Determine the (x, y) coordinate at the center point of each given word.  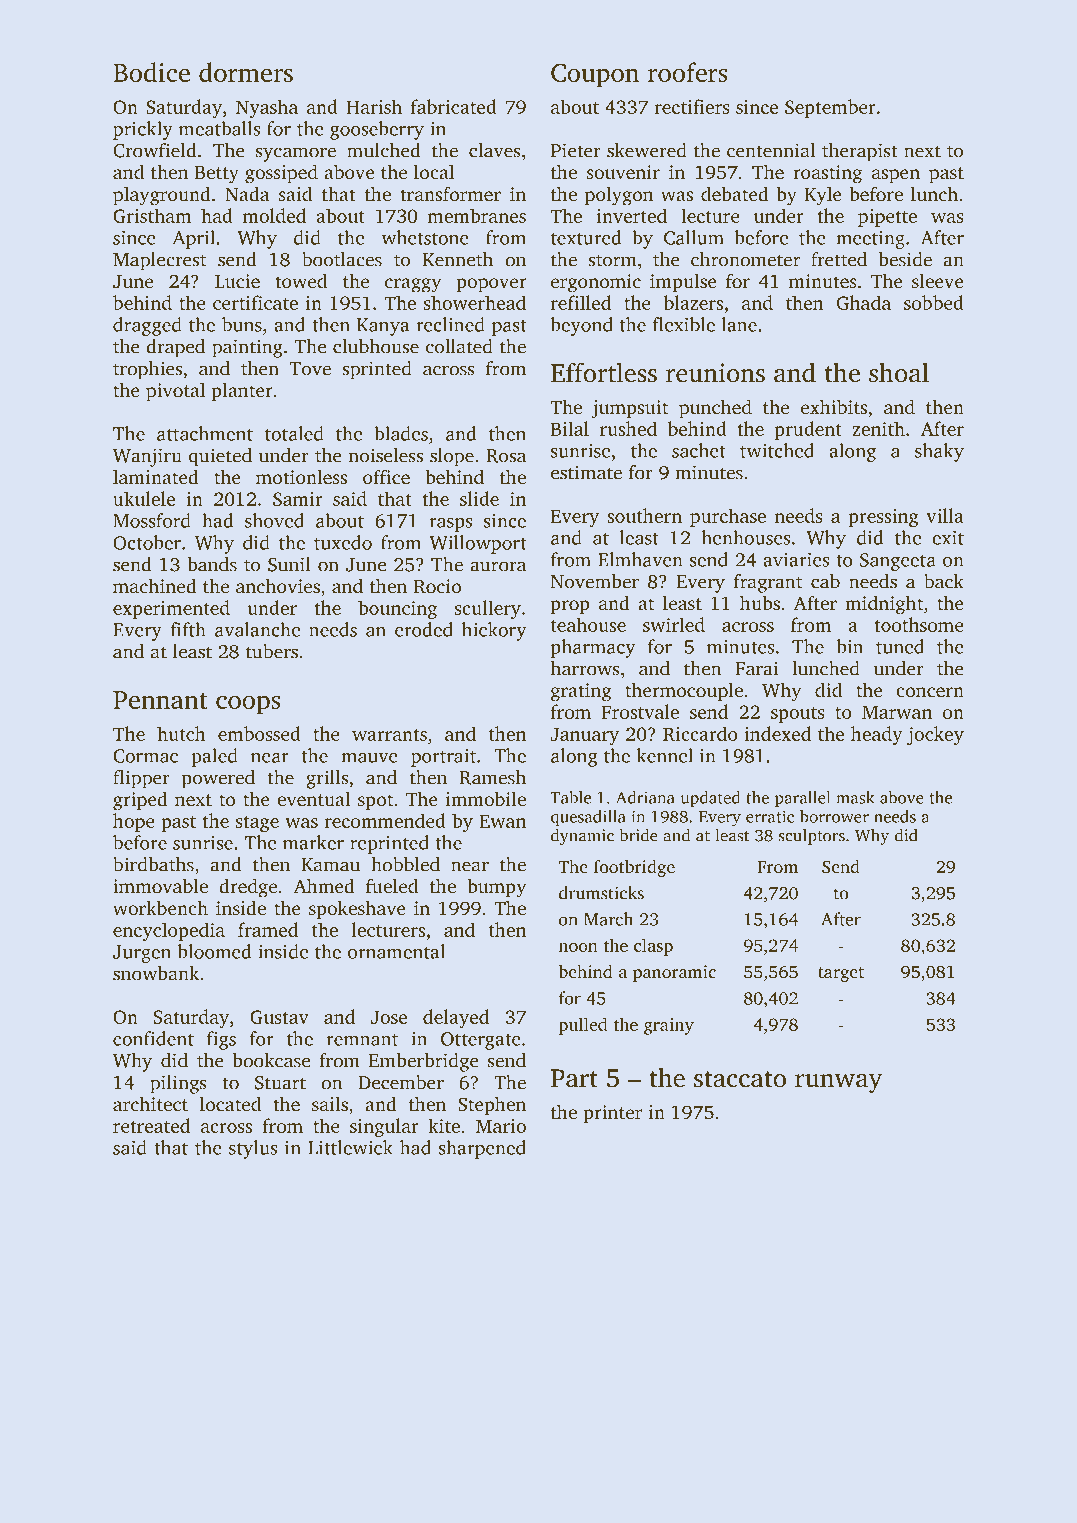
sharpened (482, 1149)
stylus (253, 1149)
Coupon (595, 75)
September (830, 108)
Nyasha (267, 108)
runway (838, 1083)
